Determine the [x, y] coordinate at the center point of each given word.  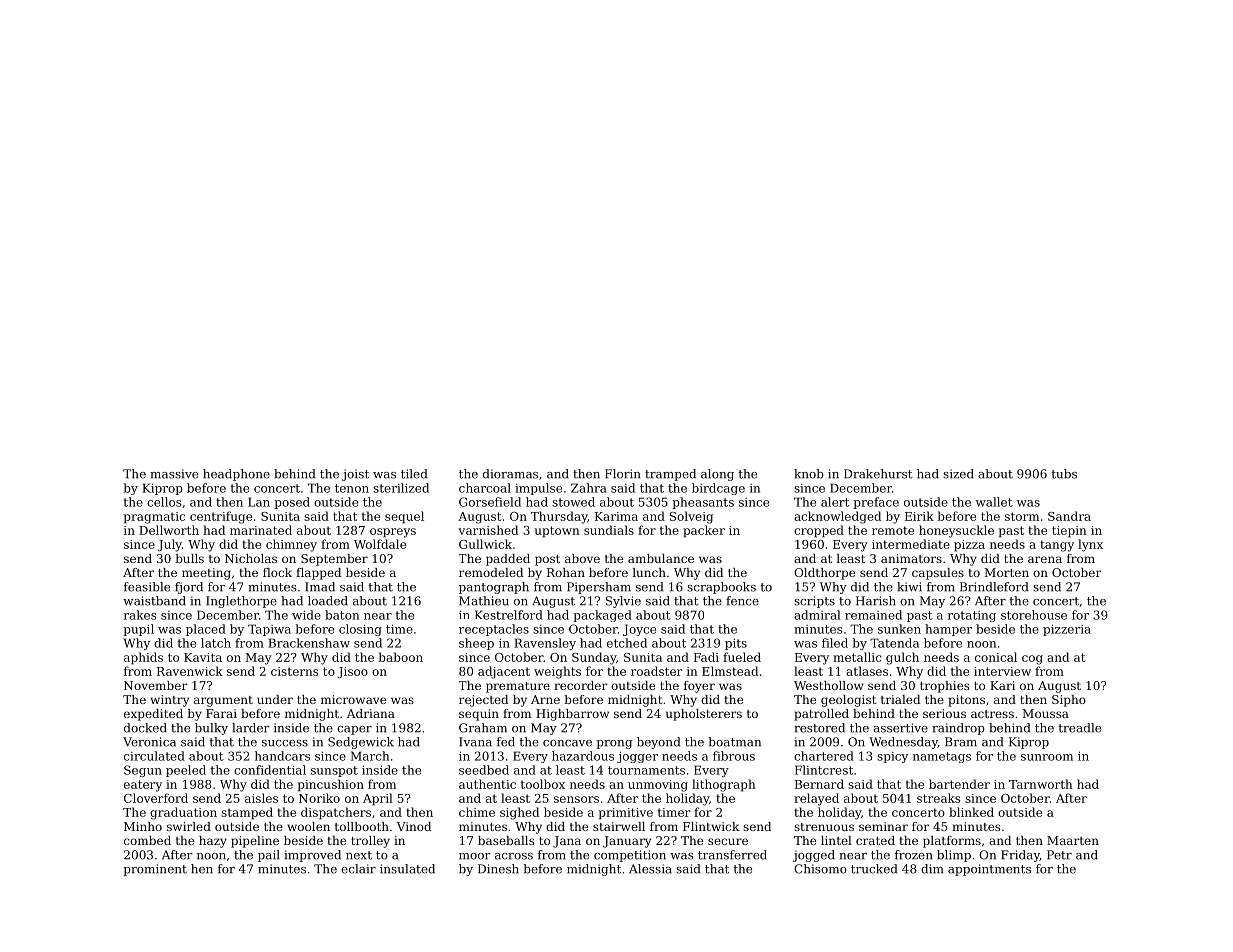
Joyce [639, 630]
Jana [567, 842]
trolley [370, 842]
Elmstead [730, 671]
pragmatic [154, 518]
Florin [623, 474]
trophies [945, 687]
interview [1002, 671]
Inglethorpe [241, 602]
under [275, 699]
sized [958, 474]
